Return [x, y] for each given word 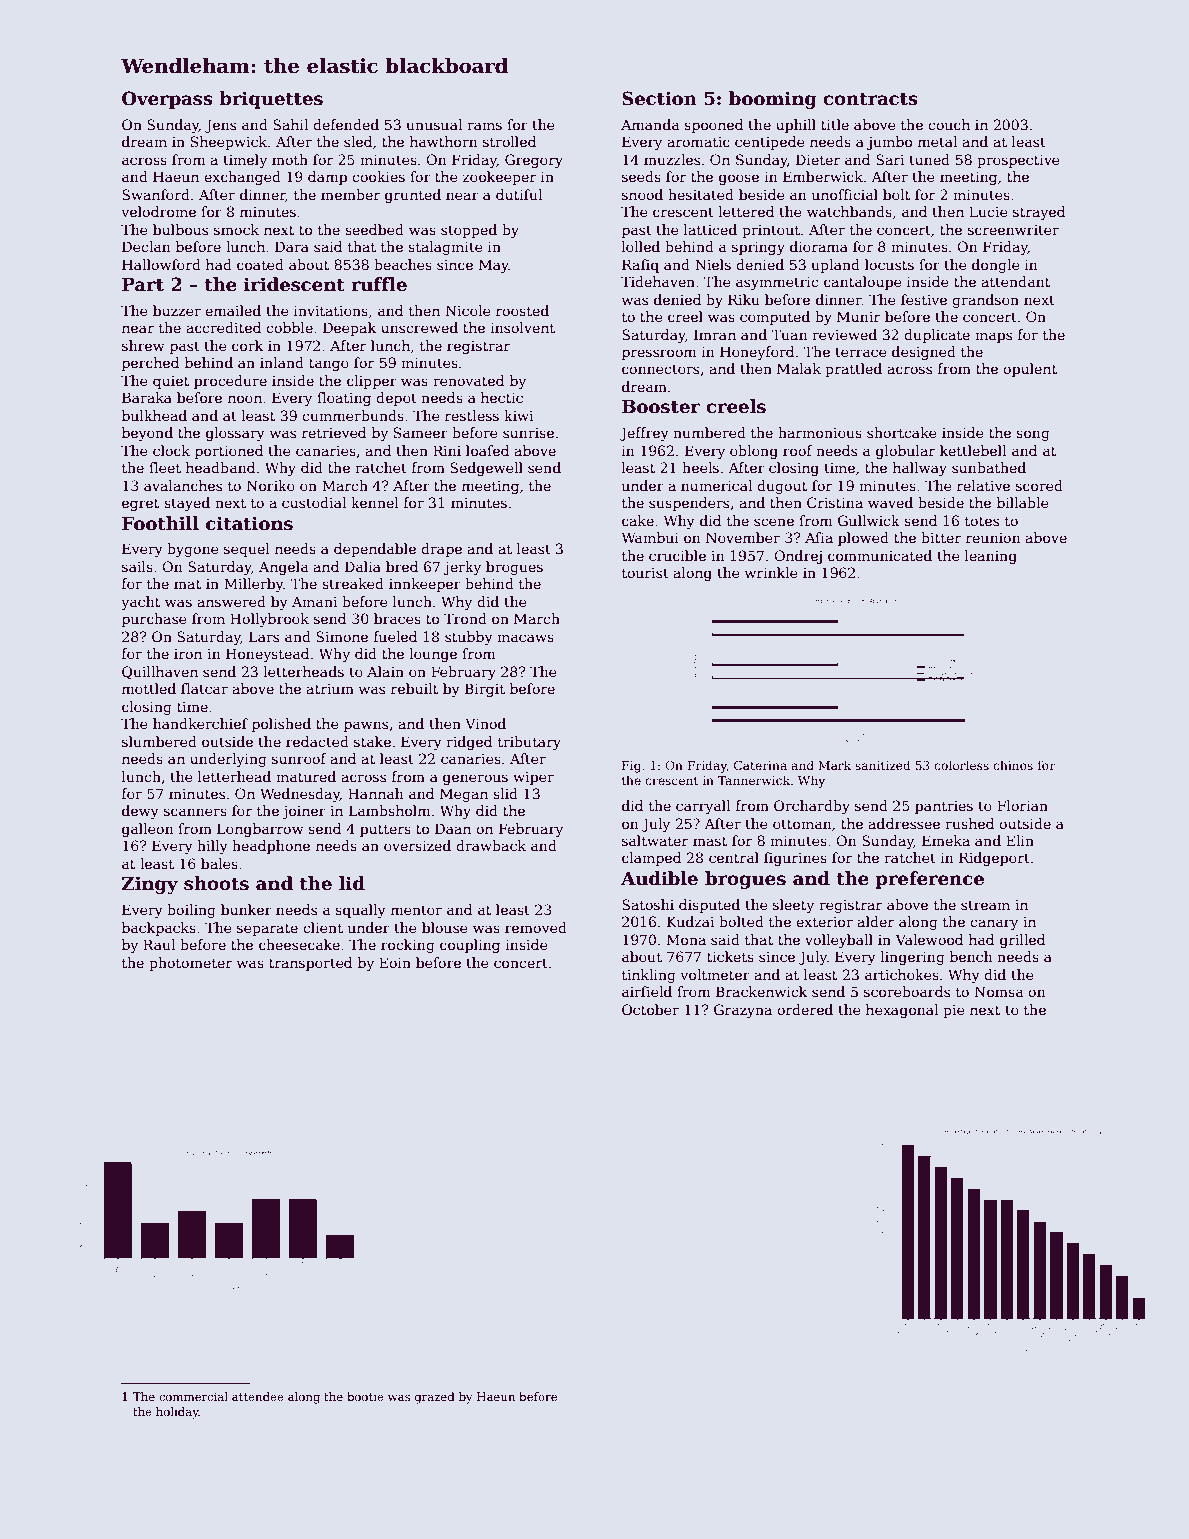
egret [140, 504]
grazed [435, 1398]
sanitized [883, 765]
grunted [413, 196]
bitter [941, 537]
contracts [870, 99]
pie [954, 1011]
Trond [465, 618]
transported [310, 964]
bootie [365, 1396]
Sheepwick [229, 143]
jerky [462, 568]
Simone [342, 636]
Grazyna [743, 1011]
